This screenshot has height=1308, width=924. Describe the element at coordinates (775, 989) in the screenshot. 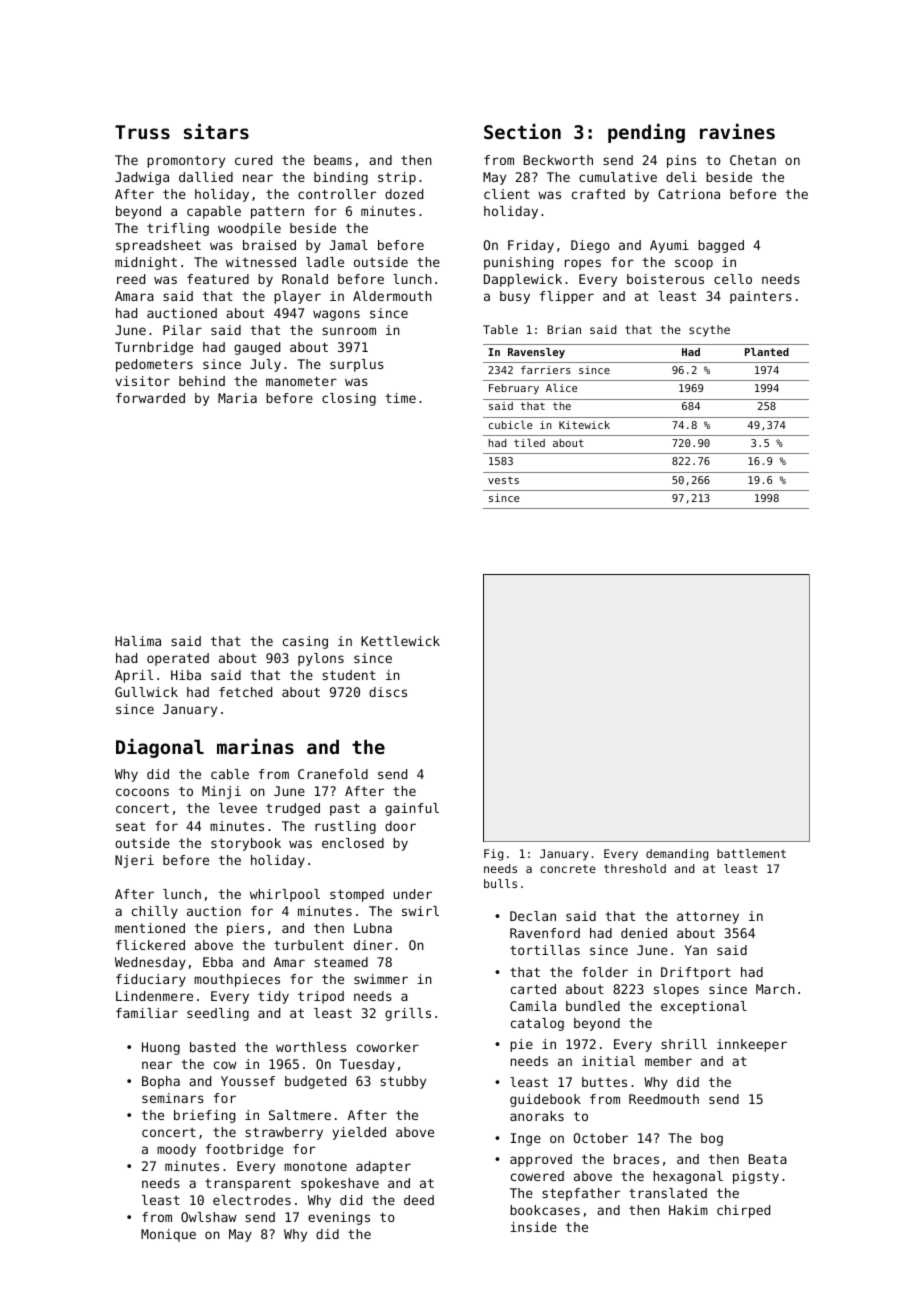

I see `March` at that location.
